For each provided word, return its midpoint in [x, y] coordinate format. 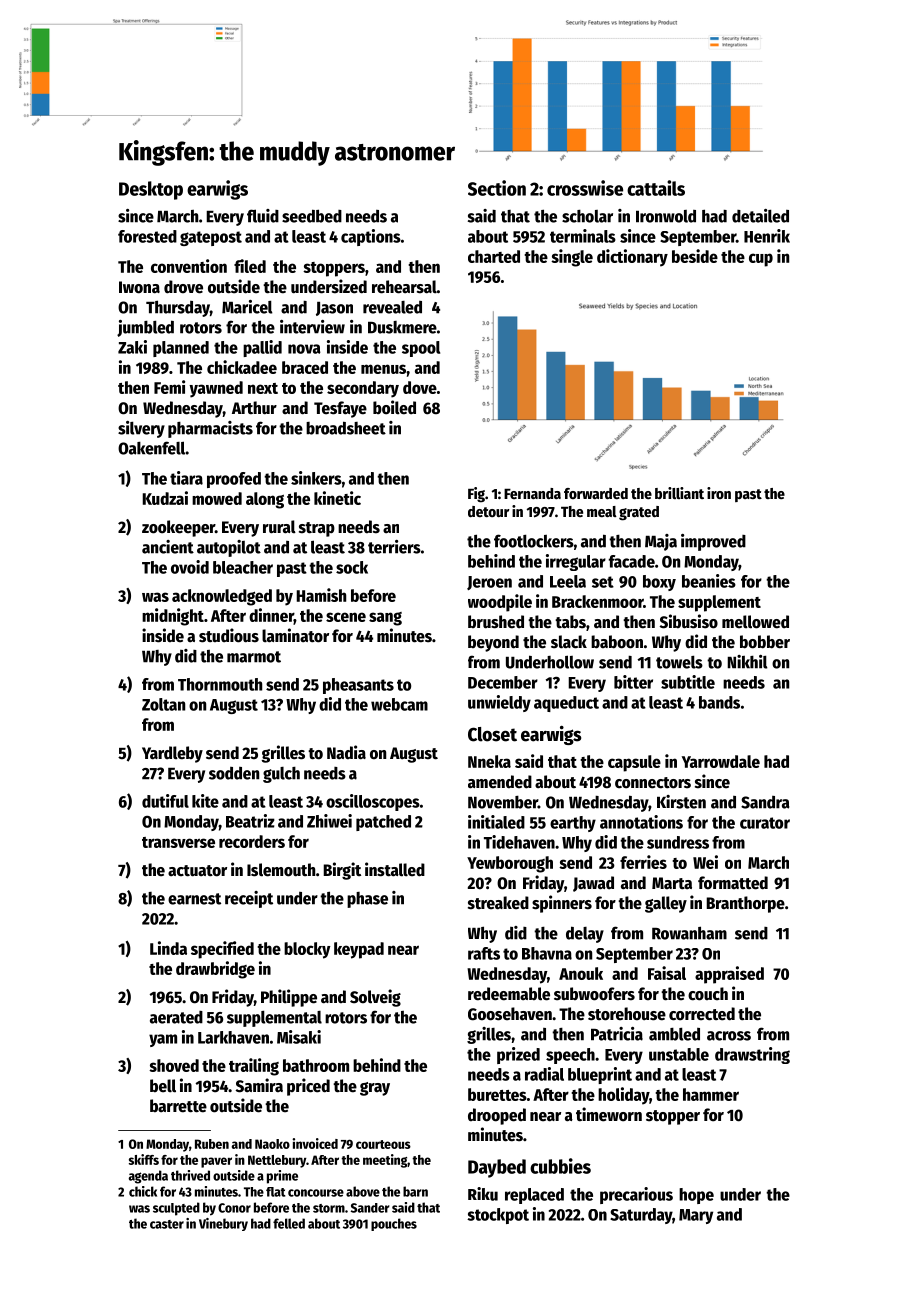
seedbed [312, 216]
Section [497, 188]
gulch [281, 775]
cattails [656, 188]
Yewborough [510, 864]
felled [289, 1223]
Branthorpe [745, 904]
